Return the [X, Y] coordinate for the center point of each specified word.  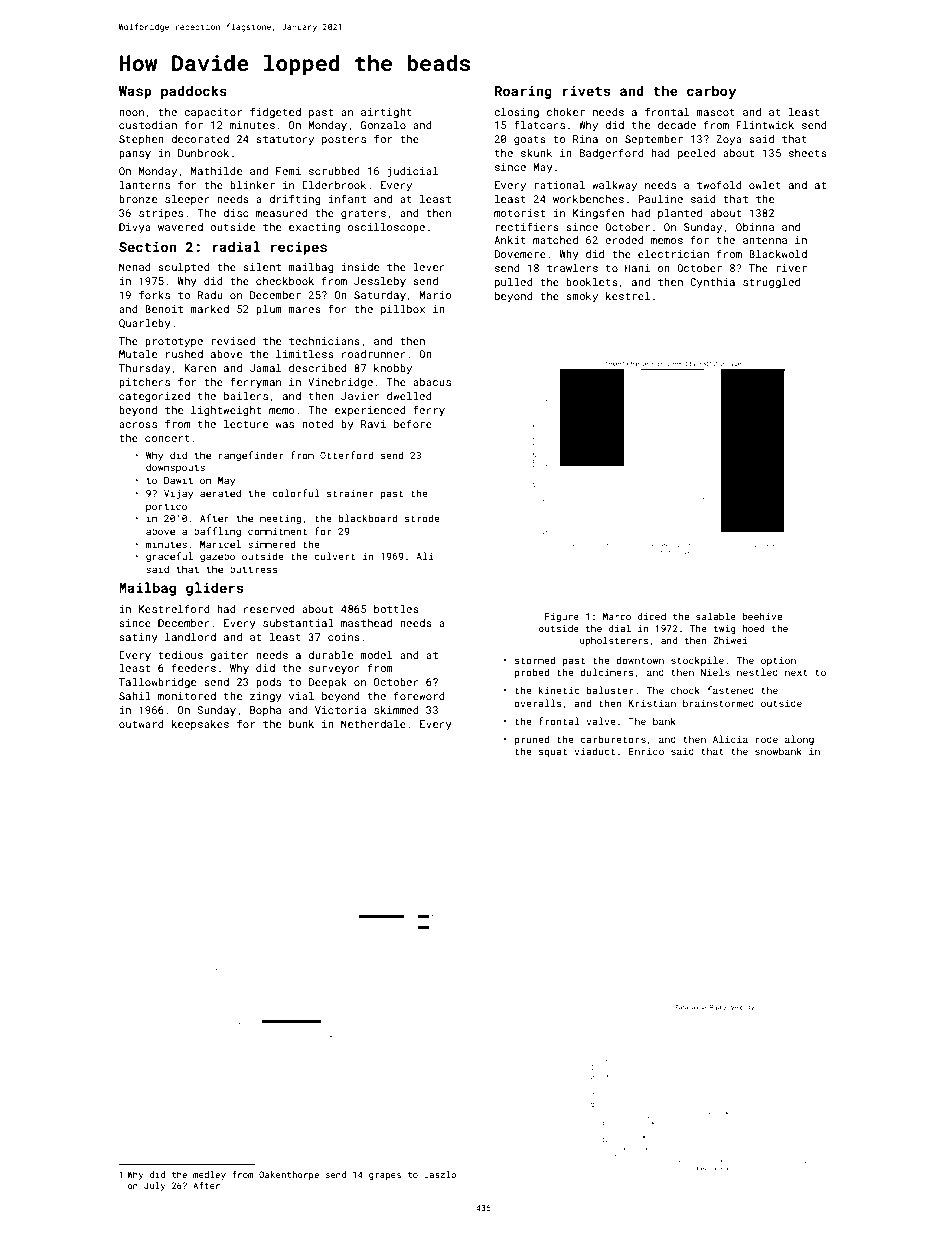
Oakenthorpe [289, 1175]
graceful [169, 557]
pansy [135, 155]
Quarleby [145, 324]
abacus [432, 382]
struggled [771, 283]
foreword [419, 695]
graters [363, 214]
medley [209, 1175]
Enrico [646, 751]
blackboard [368, 518]
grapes [385, 1176]
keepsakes [200, 725]
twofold [719, 184]
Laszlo [440, 1174]
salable [716, 616]
